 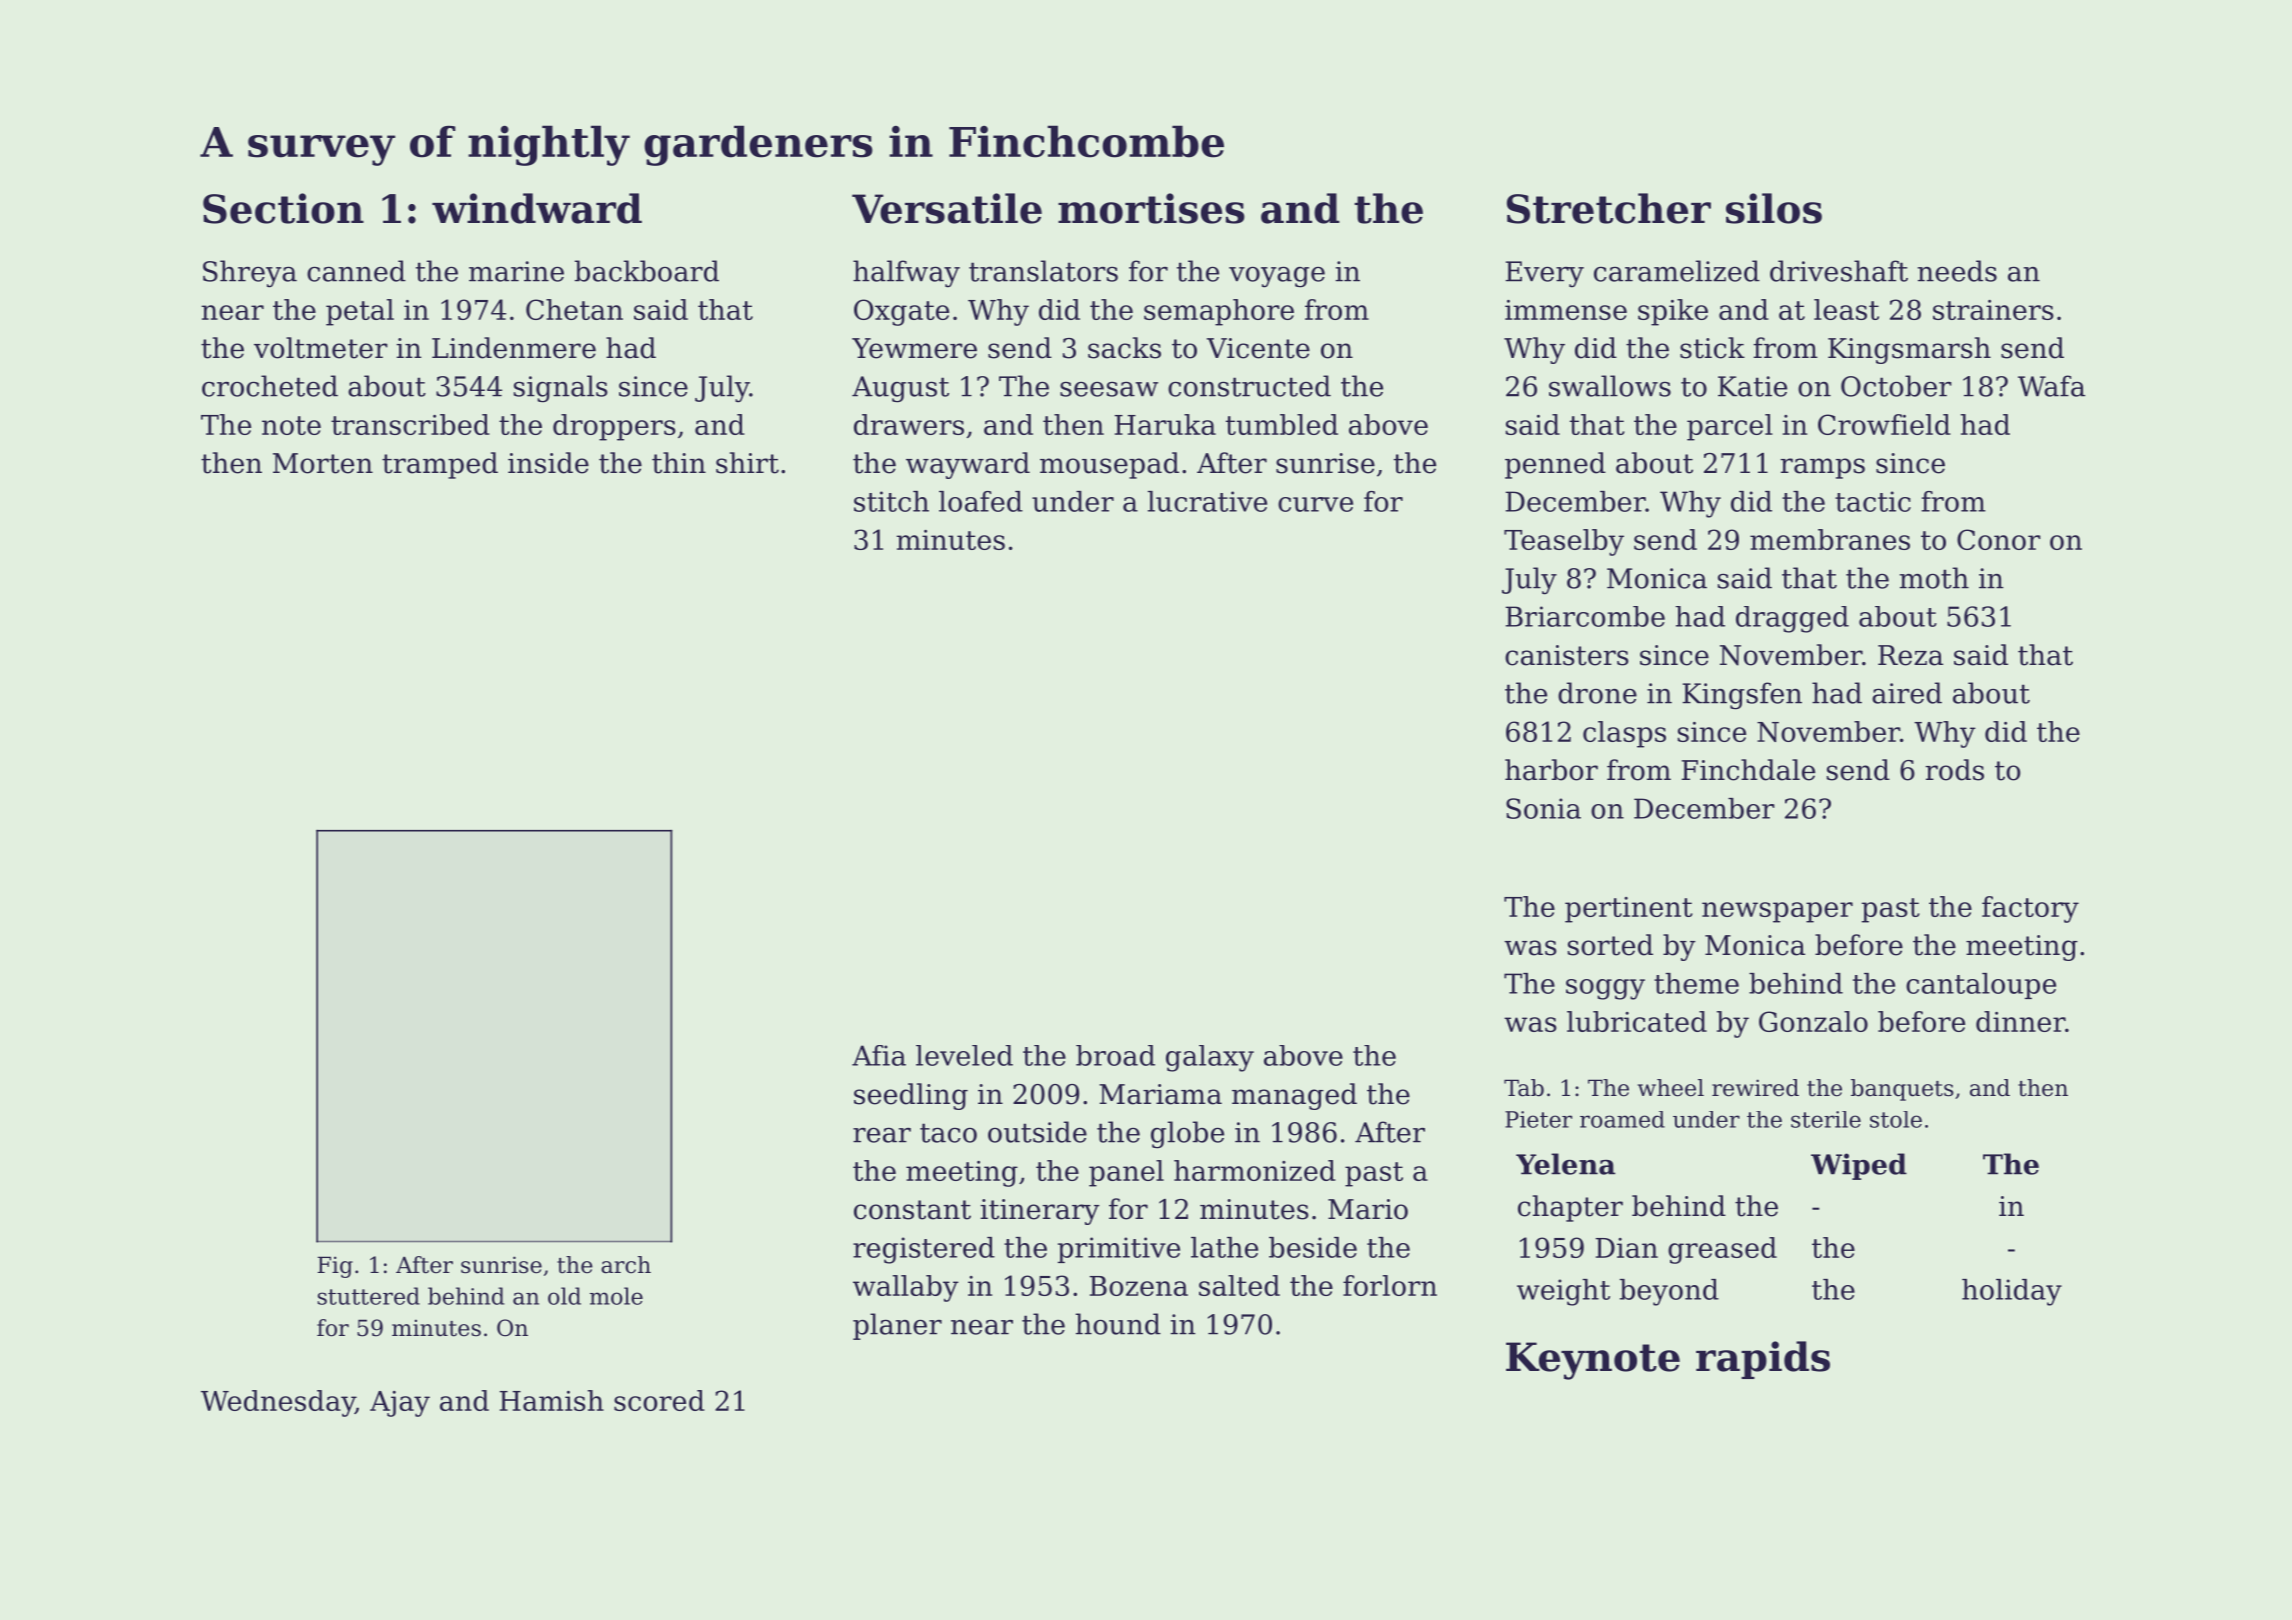 What do you see at coordinates (659, 1400) in the document?
I see `scored` at bounding box center [659, 1400].
